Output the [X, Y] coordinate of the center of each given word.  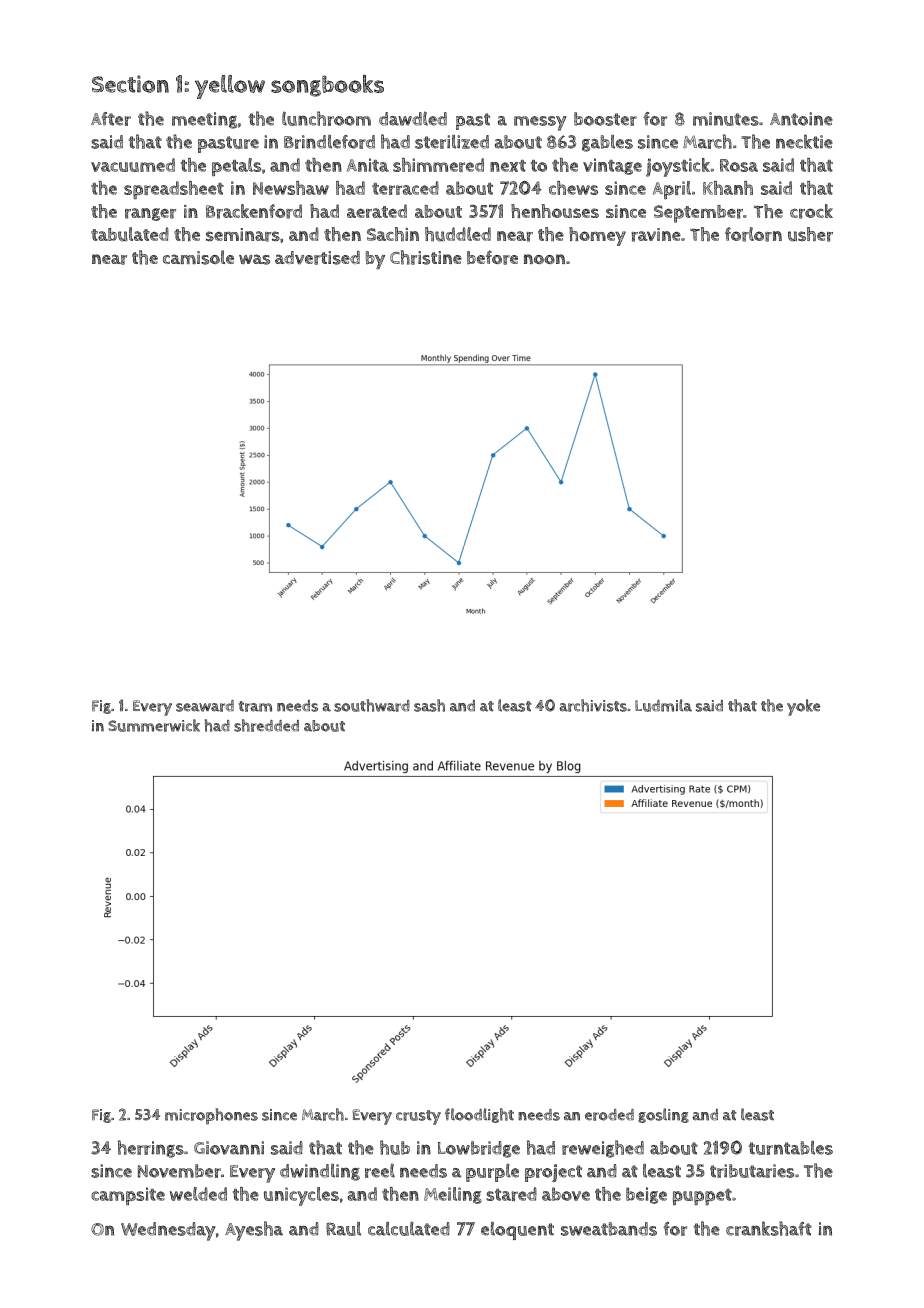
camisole [198, 257]
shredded [266, 725]
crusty [418, 1117]
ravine [656, 235]
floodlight [479, 1115]
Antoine [801, 119]
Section [130, 84]
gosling [663, 1115]
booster [605, 119]
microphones [211, 1116]
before [492, 257]
